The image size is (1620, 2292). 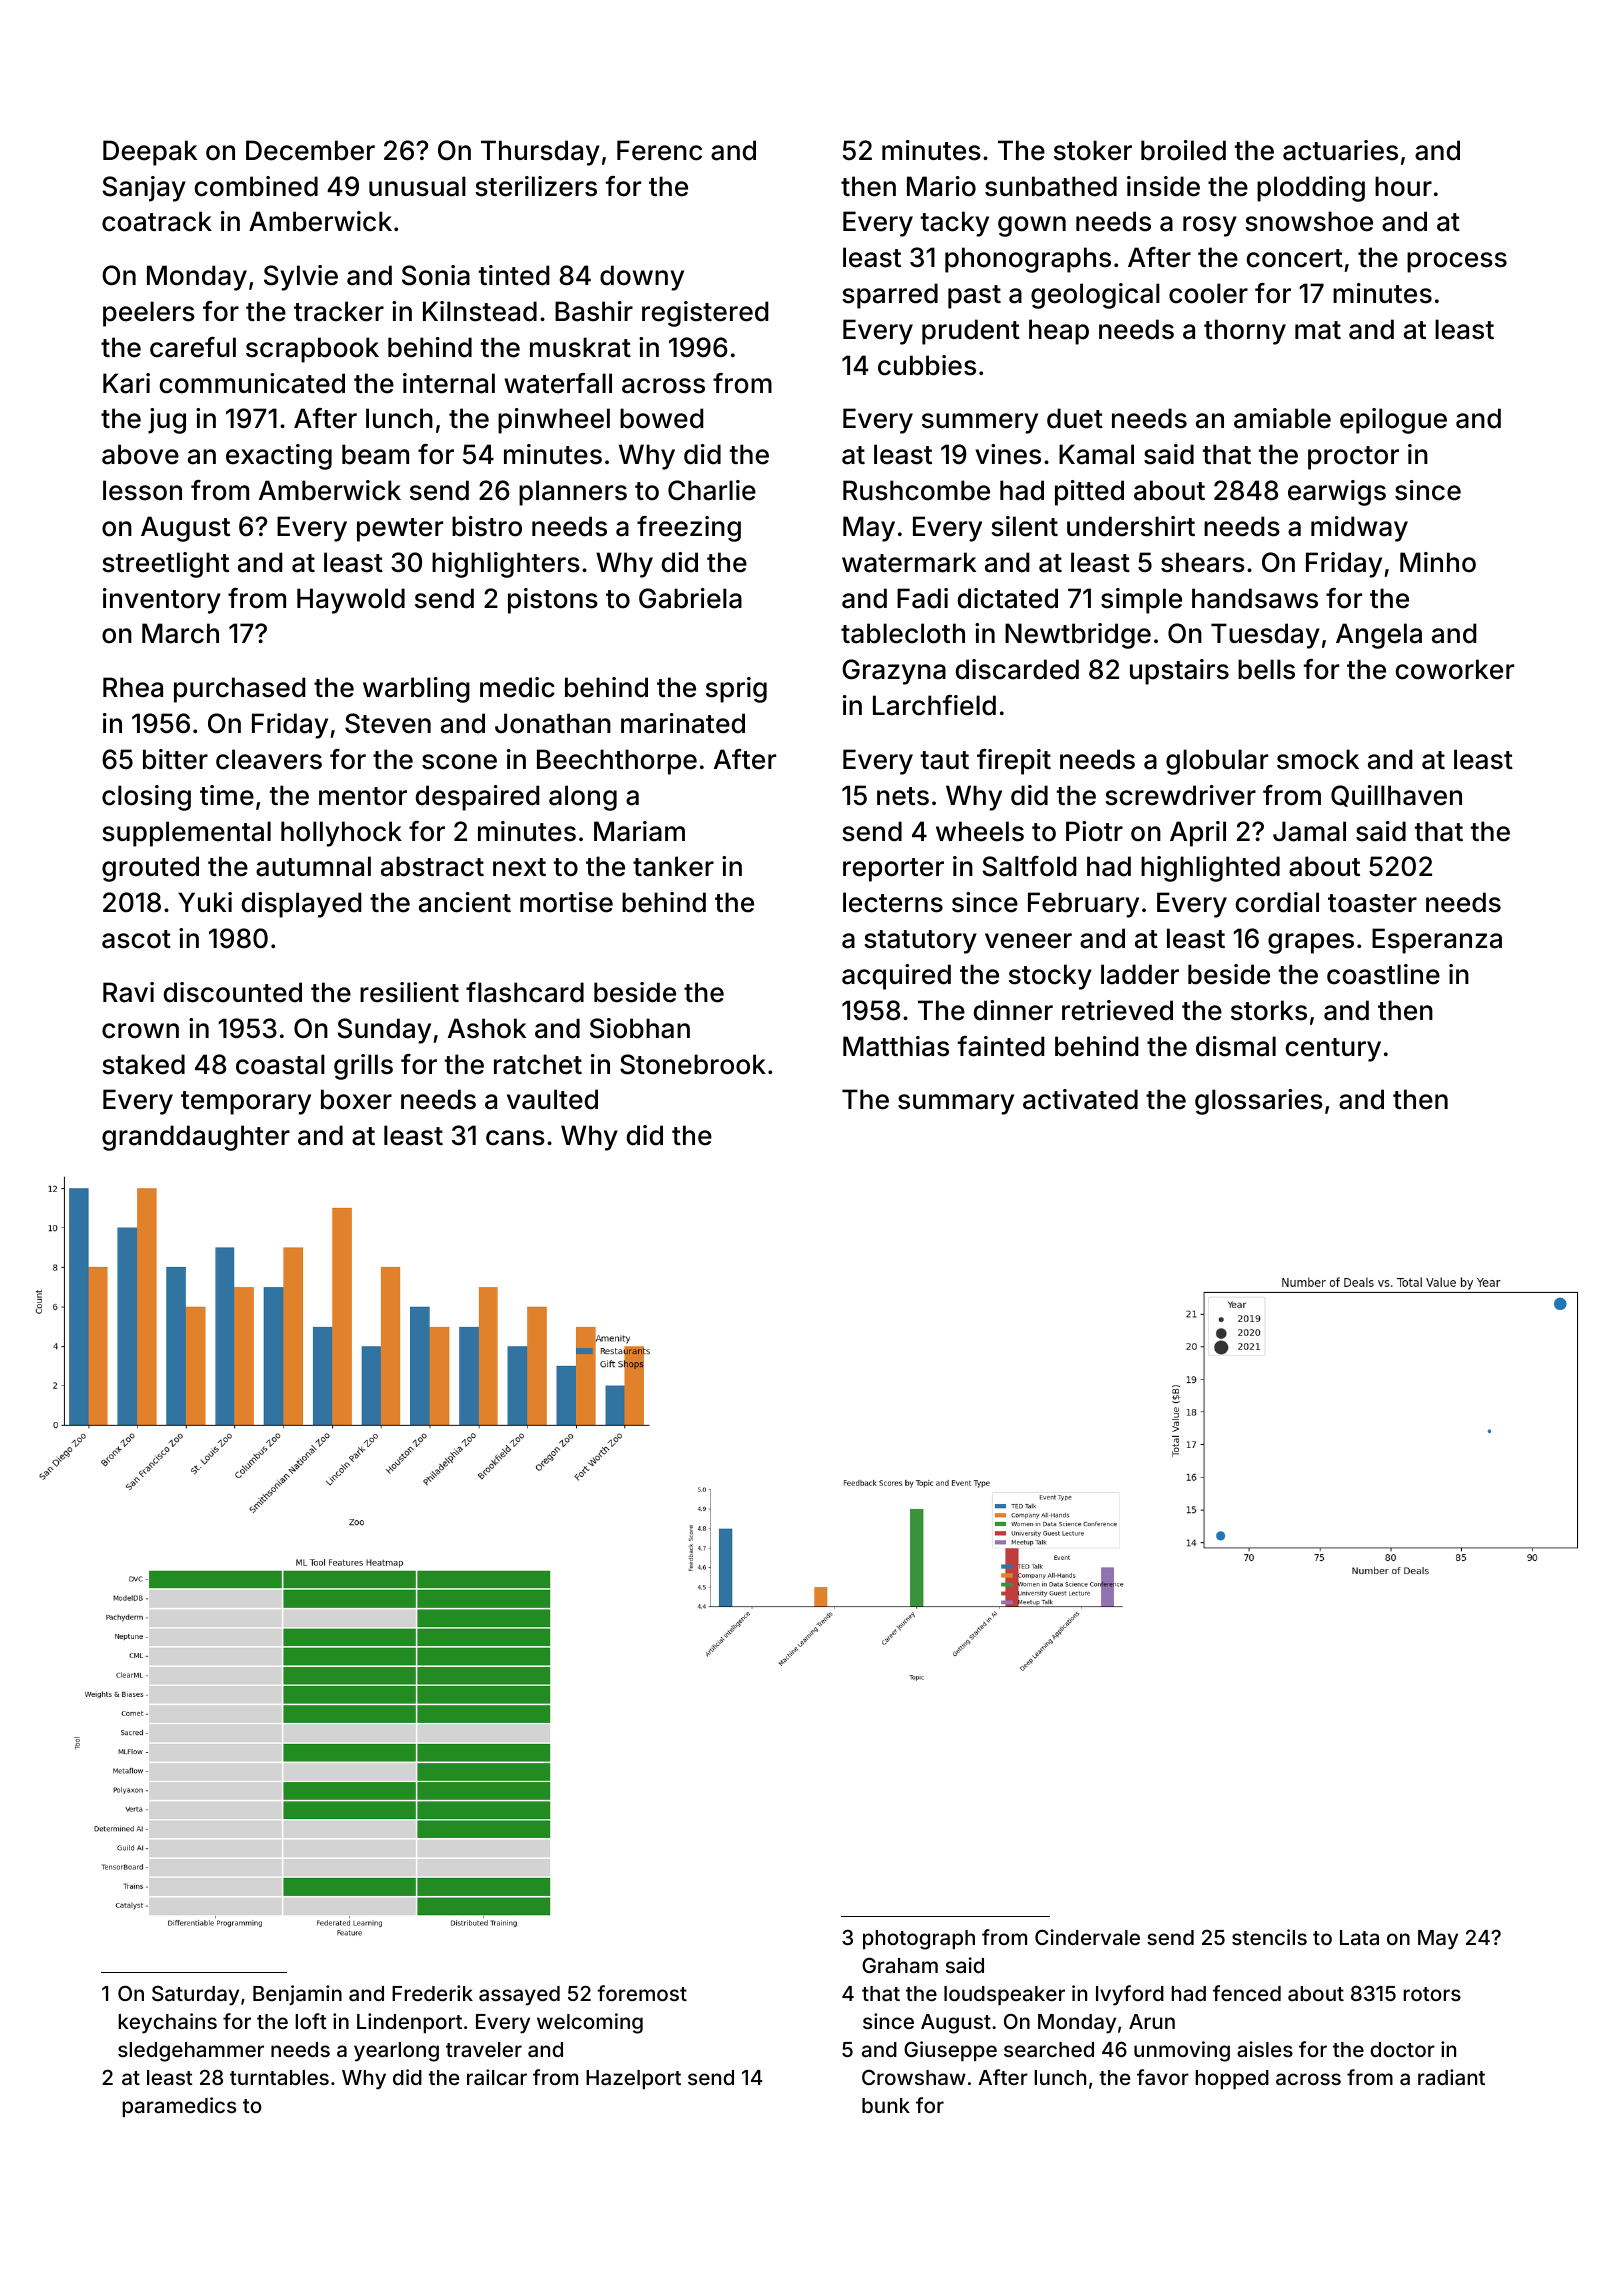 I want to click on century, so click(x=1333, y=1050).
